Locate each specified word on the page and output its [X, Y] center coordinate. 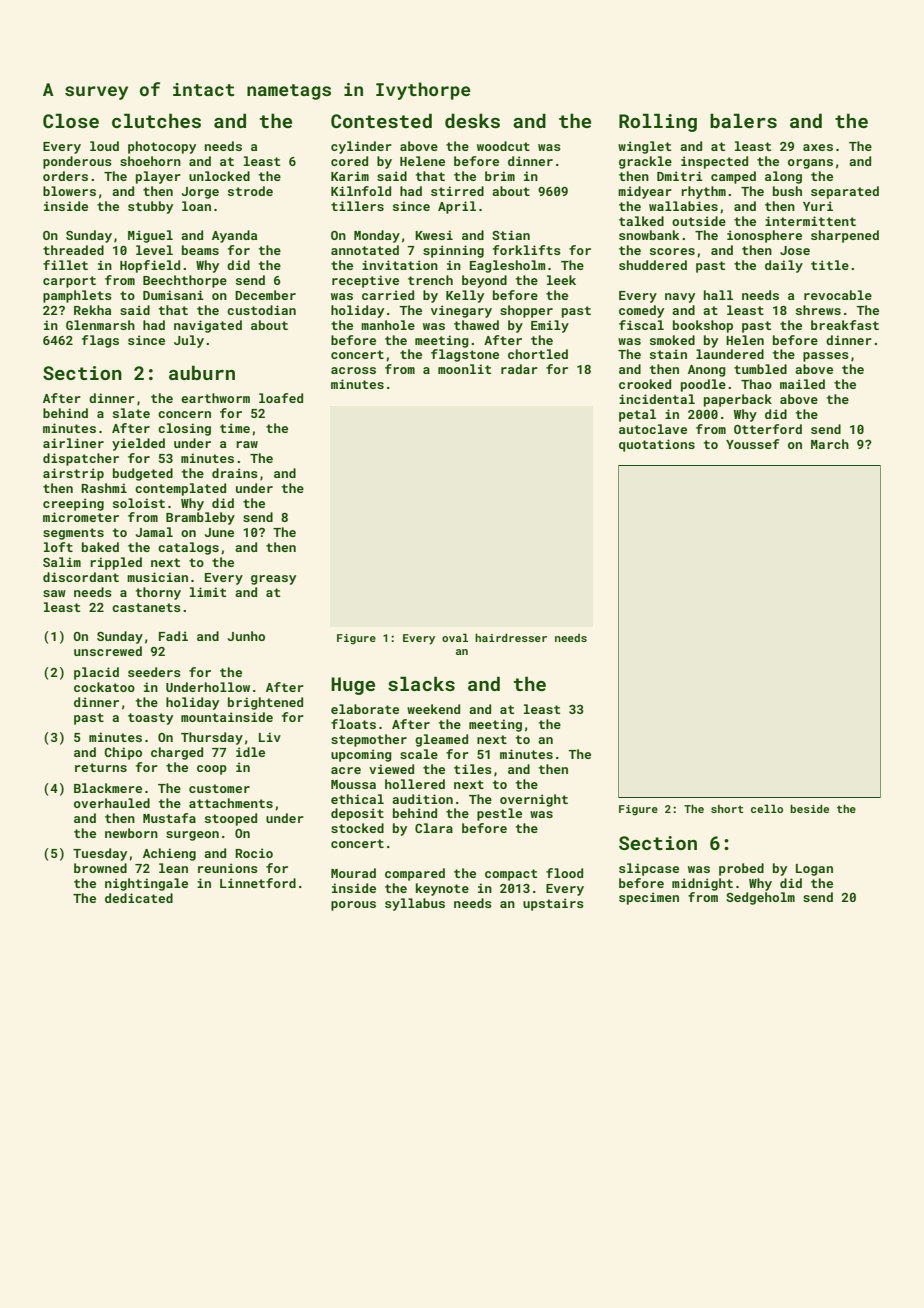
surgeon [192, 836]
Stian [511, 235]
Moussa [353, 784]
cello [767, 808]
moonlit [464, 369]
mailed [802, 384]
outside [699, 221]
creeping [73, 504]
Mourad [353, 873]
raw [247, 444]
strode [250, 191]
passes [826, 357]
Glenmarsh [100, 325]
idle [250, 752]
